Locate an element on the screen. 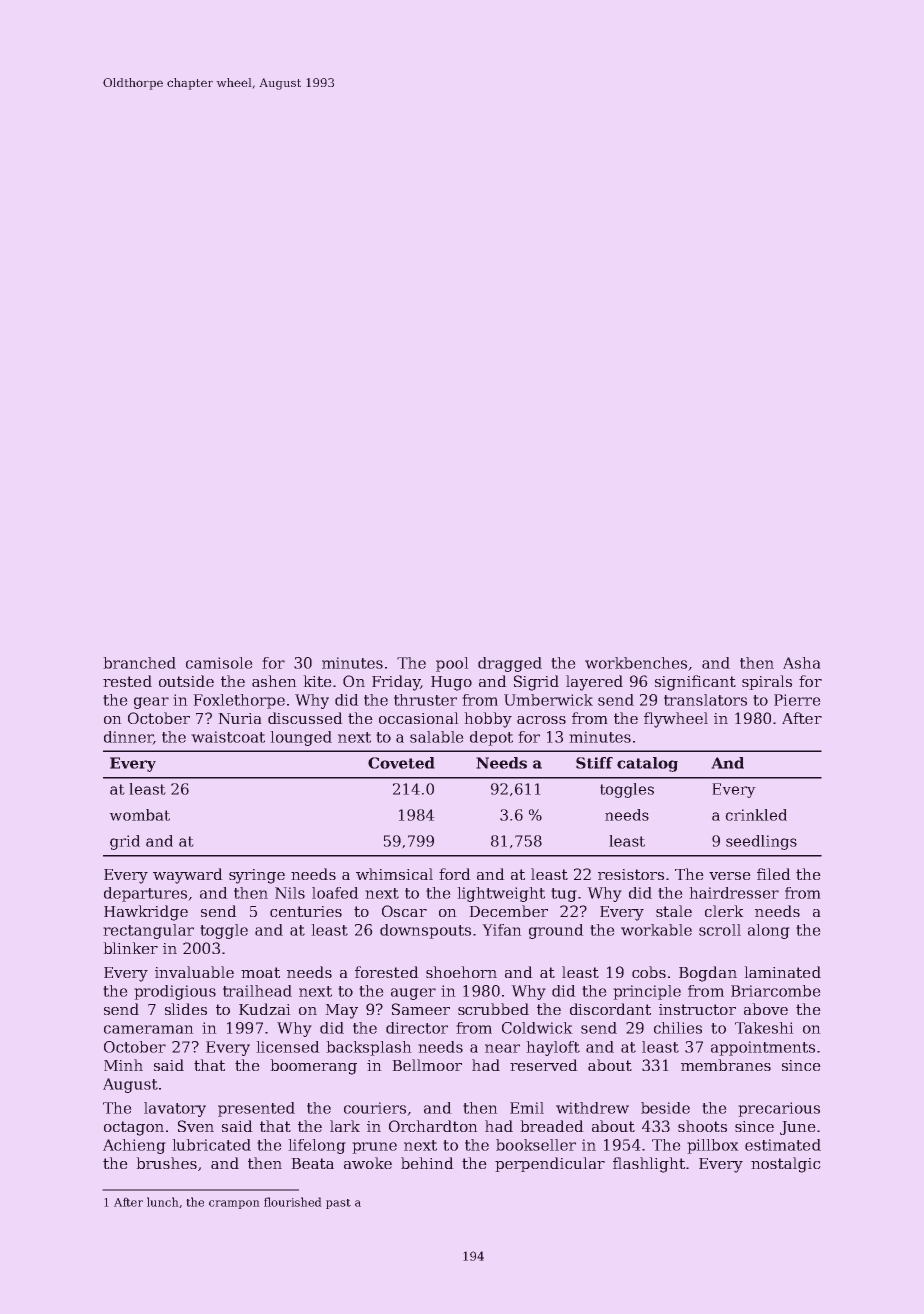  pool is located at coordinates (452, 664).
